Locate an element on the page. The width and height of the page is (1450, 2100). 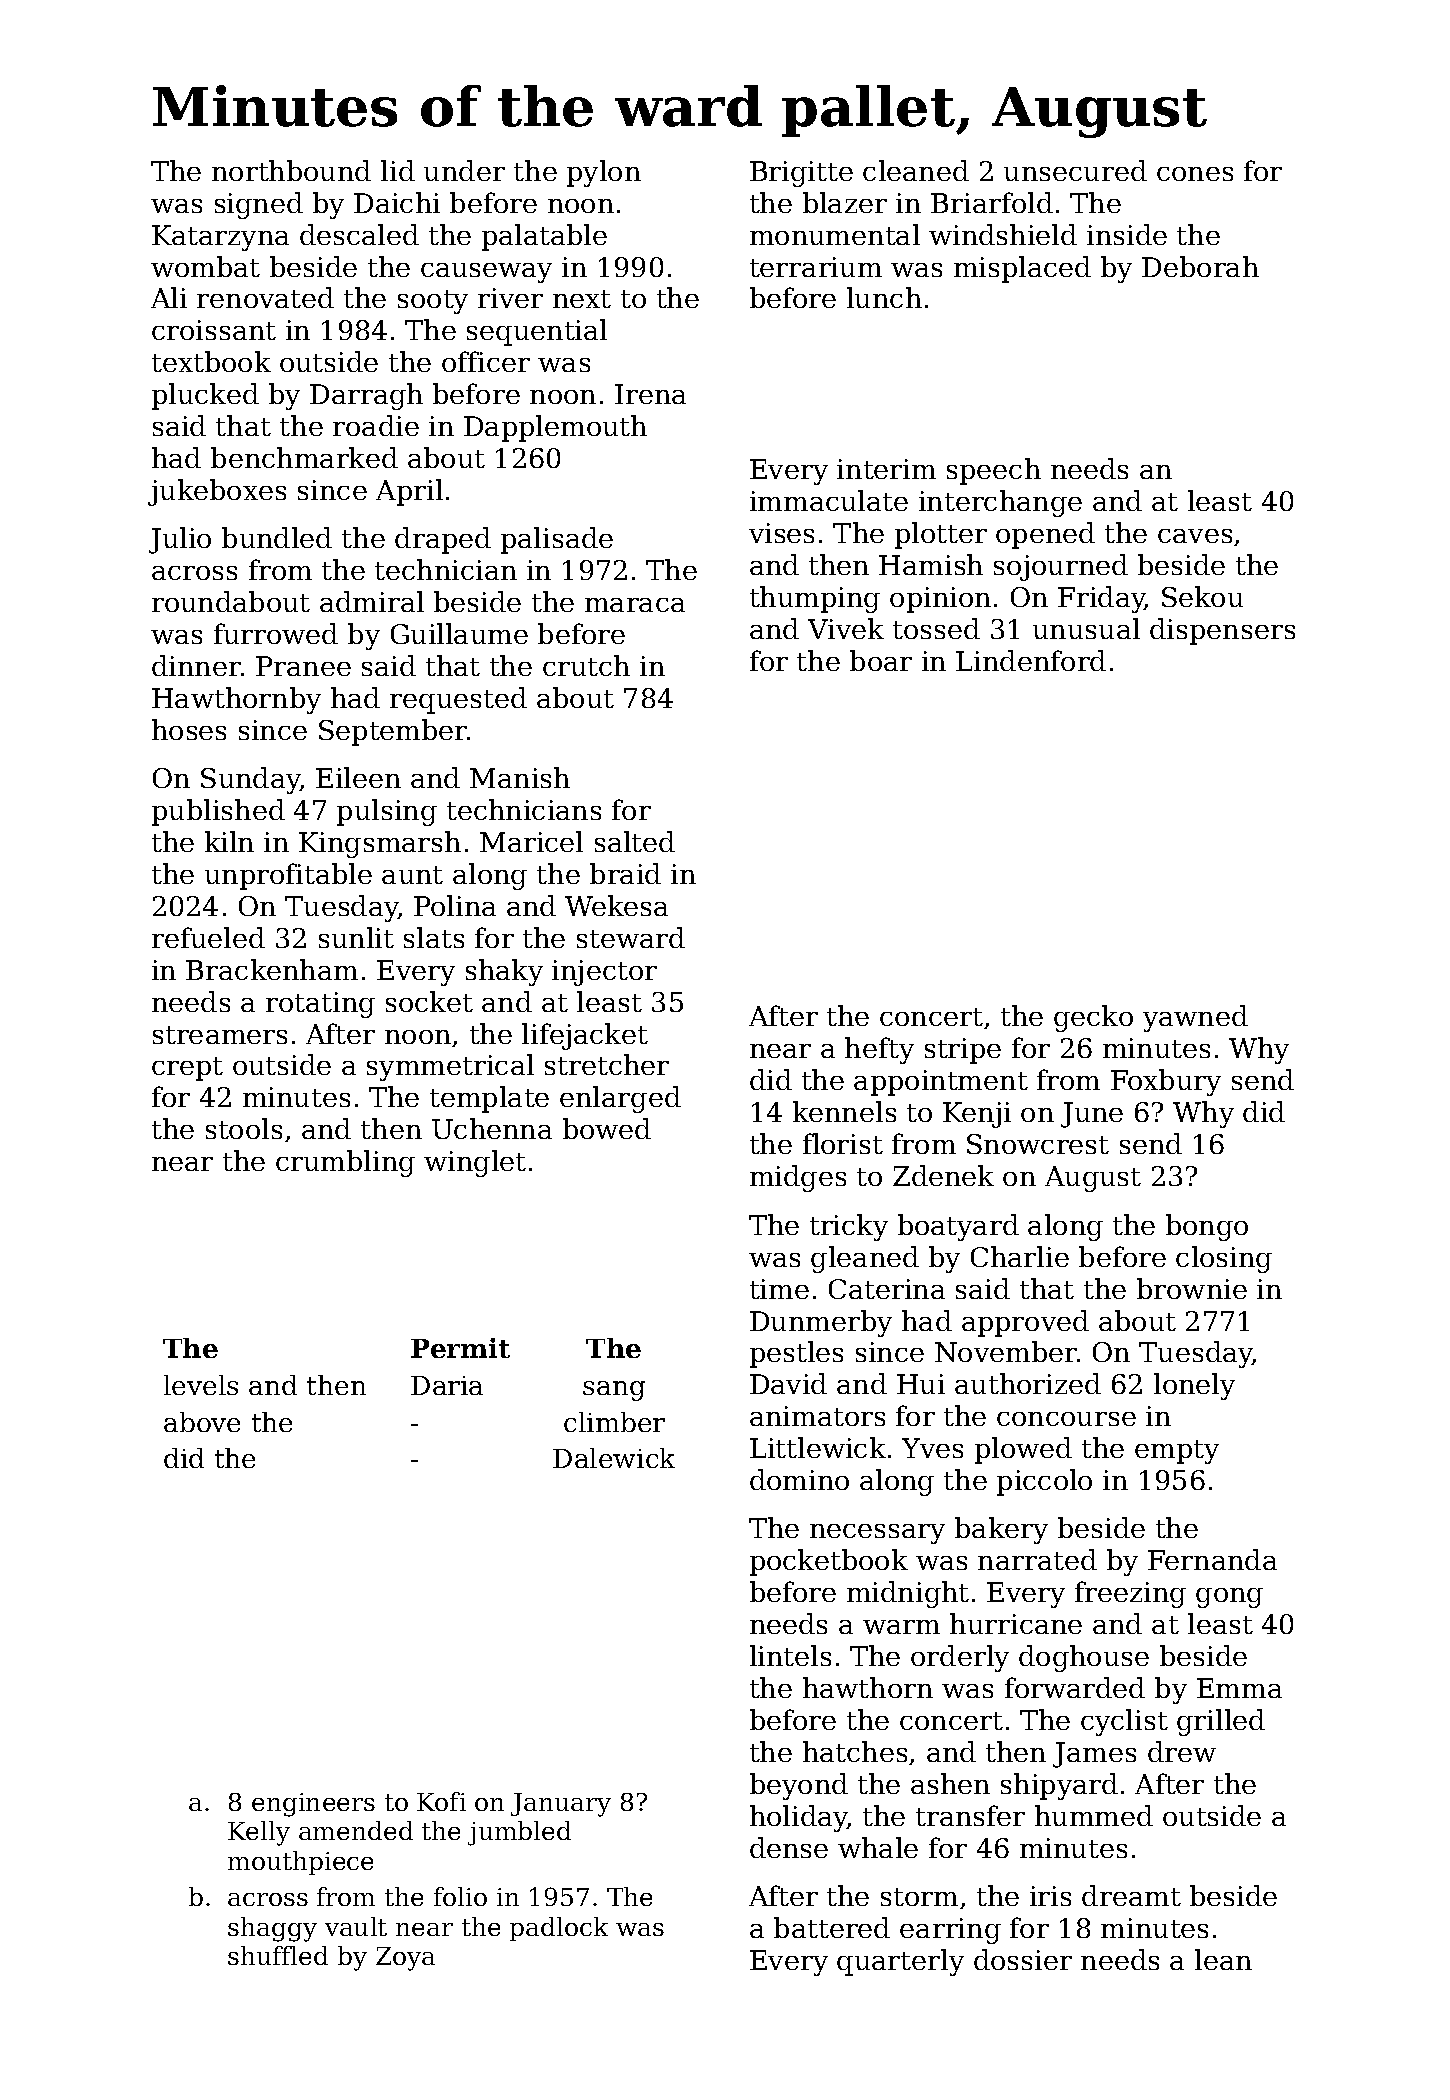
gong is located at coordinates (1229, 1598).
